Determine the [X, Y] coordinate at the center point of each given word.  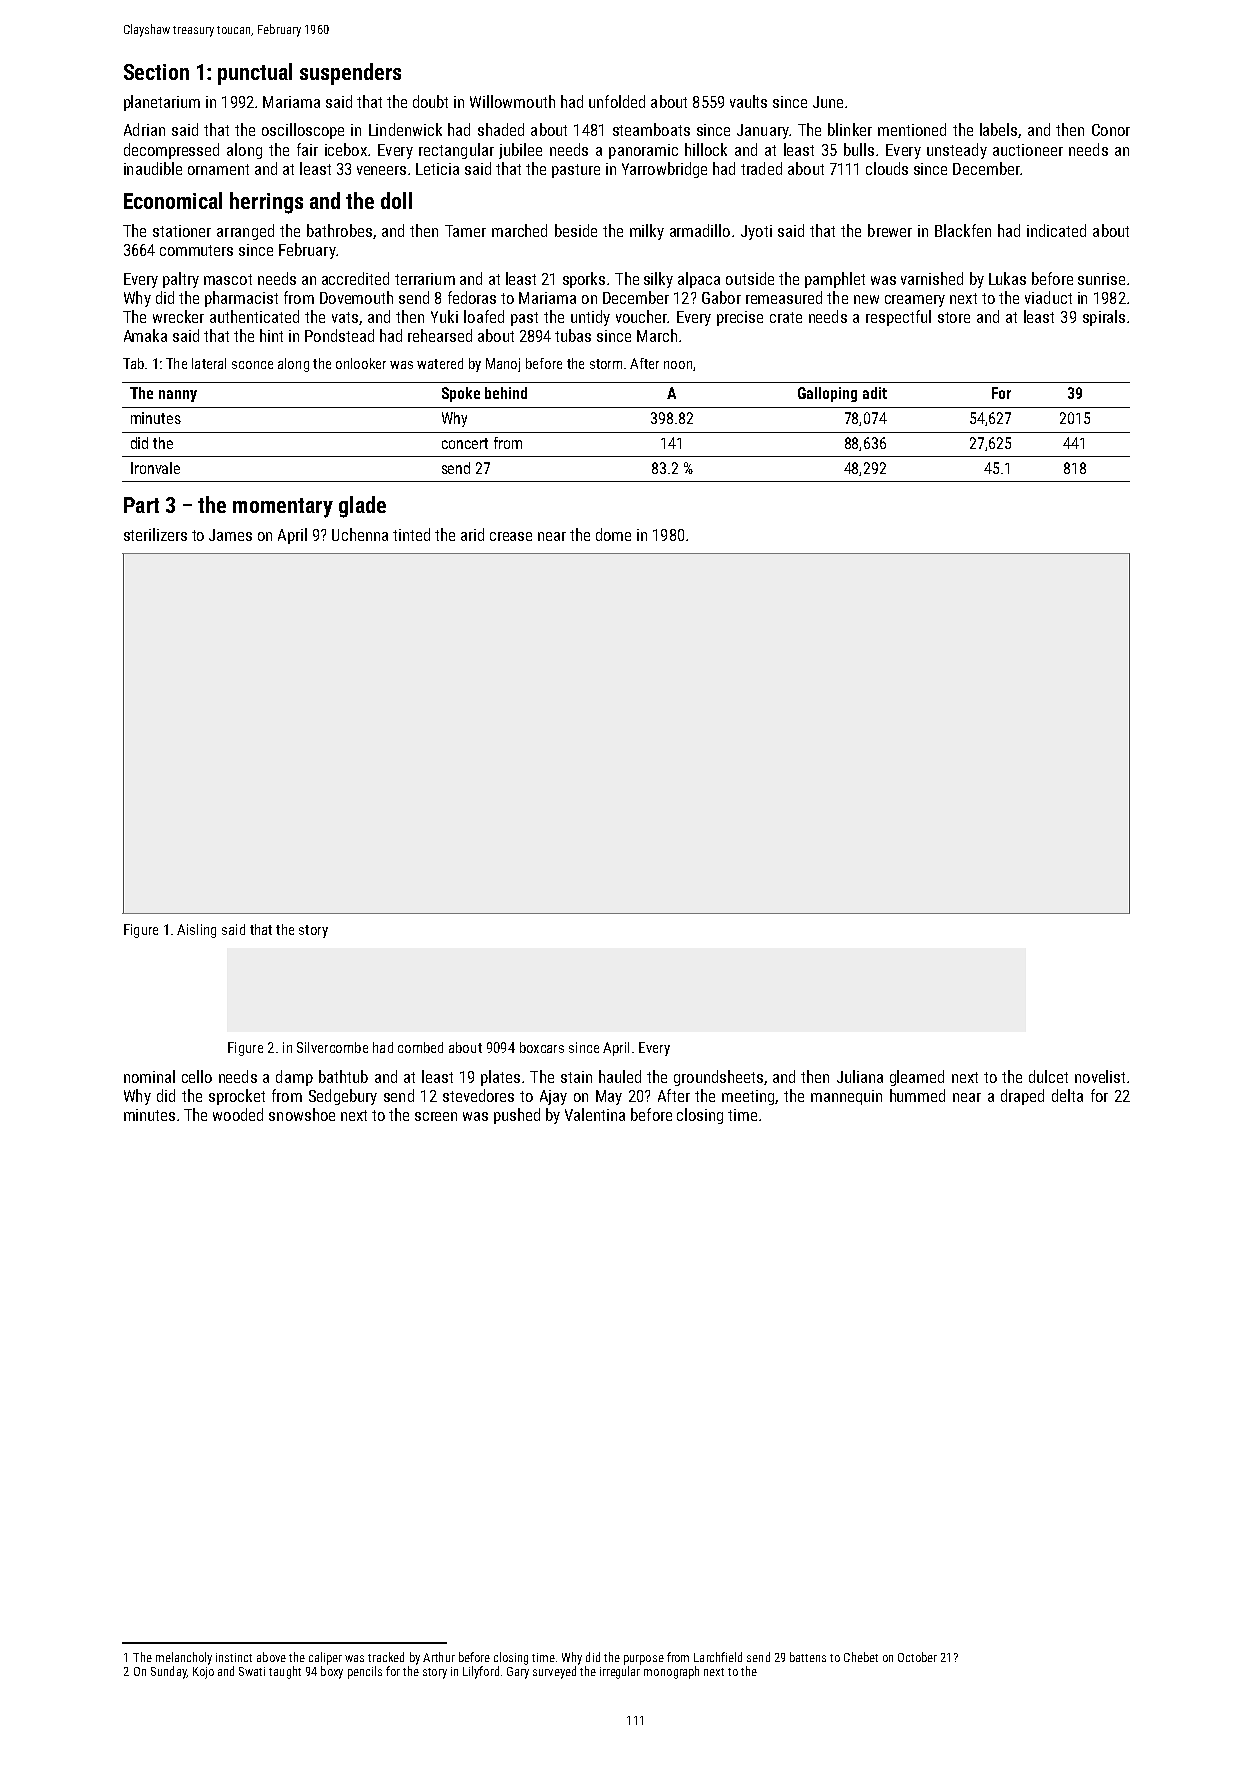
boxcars [542, 1047]
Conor [1111, 130]
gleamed [917, 1078]
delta [1067, 1095]
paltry [181, 280]
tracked [386, 1657]
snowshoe [302, 1114]
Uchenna [360, 534]
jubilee [520, 151]
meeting [748, 1097]
